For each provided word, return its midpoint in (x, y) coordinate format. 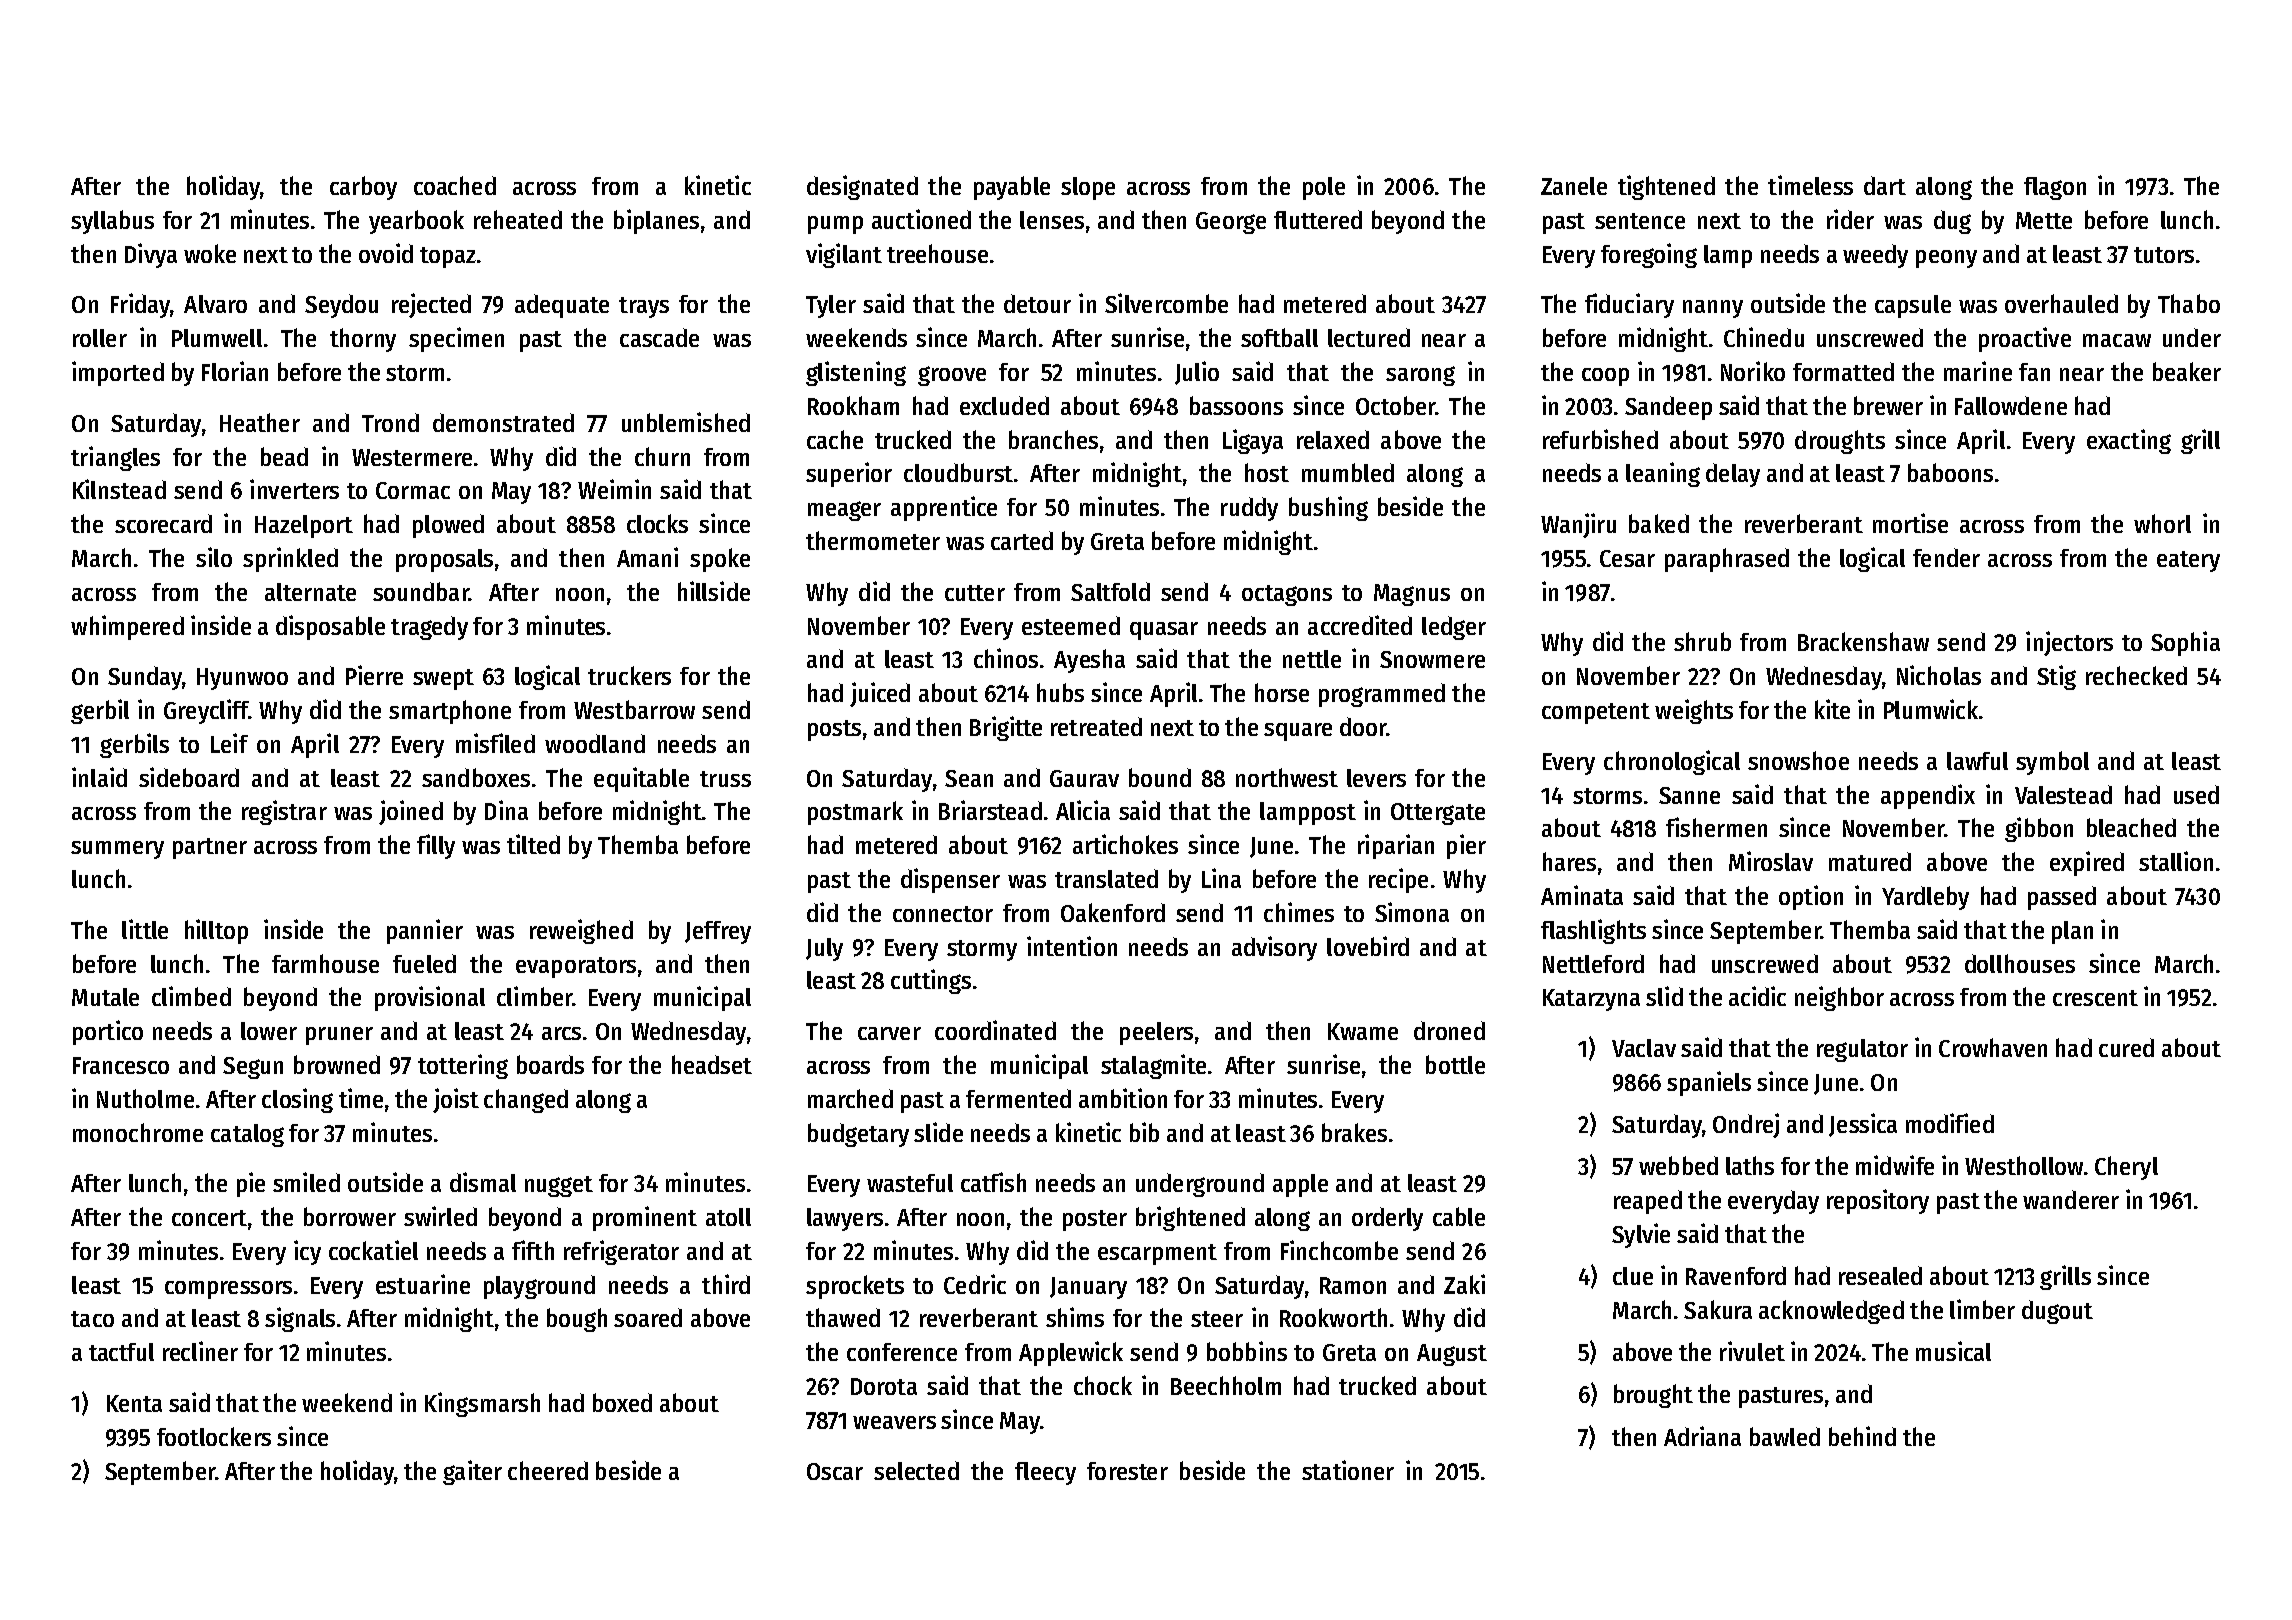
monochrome (138, 1132)
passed (2062, 898)
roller (100, 338)
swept (443, 679)
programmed (1382, 695)
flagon (2055, 188)
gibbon (2039, 829)
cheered (548, 1470)
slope (1088, 188)
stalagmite (1153, 1066)
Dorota (884, 1386)
